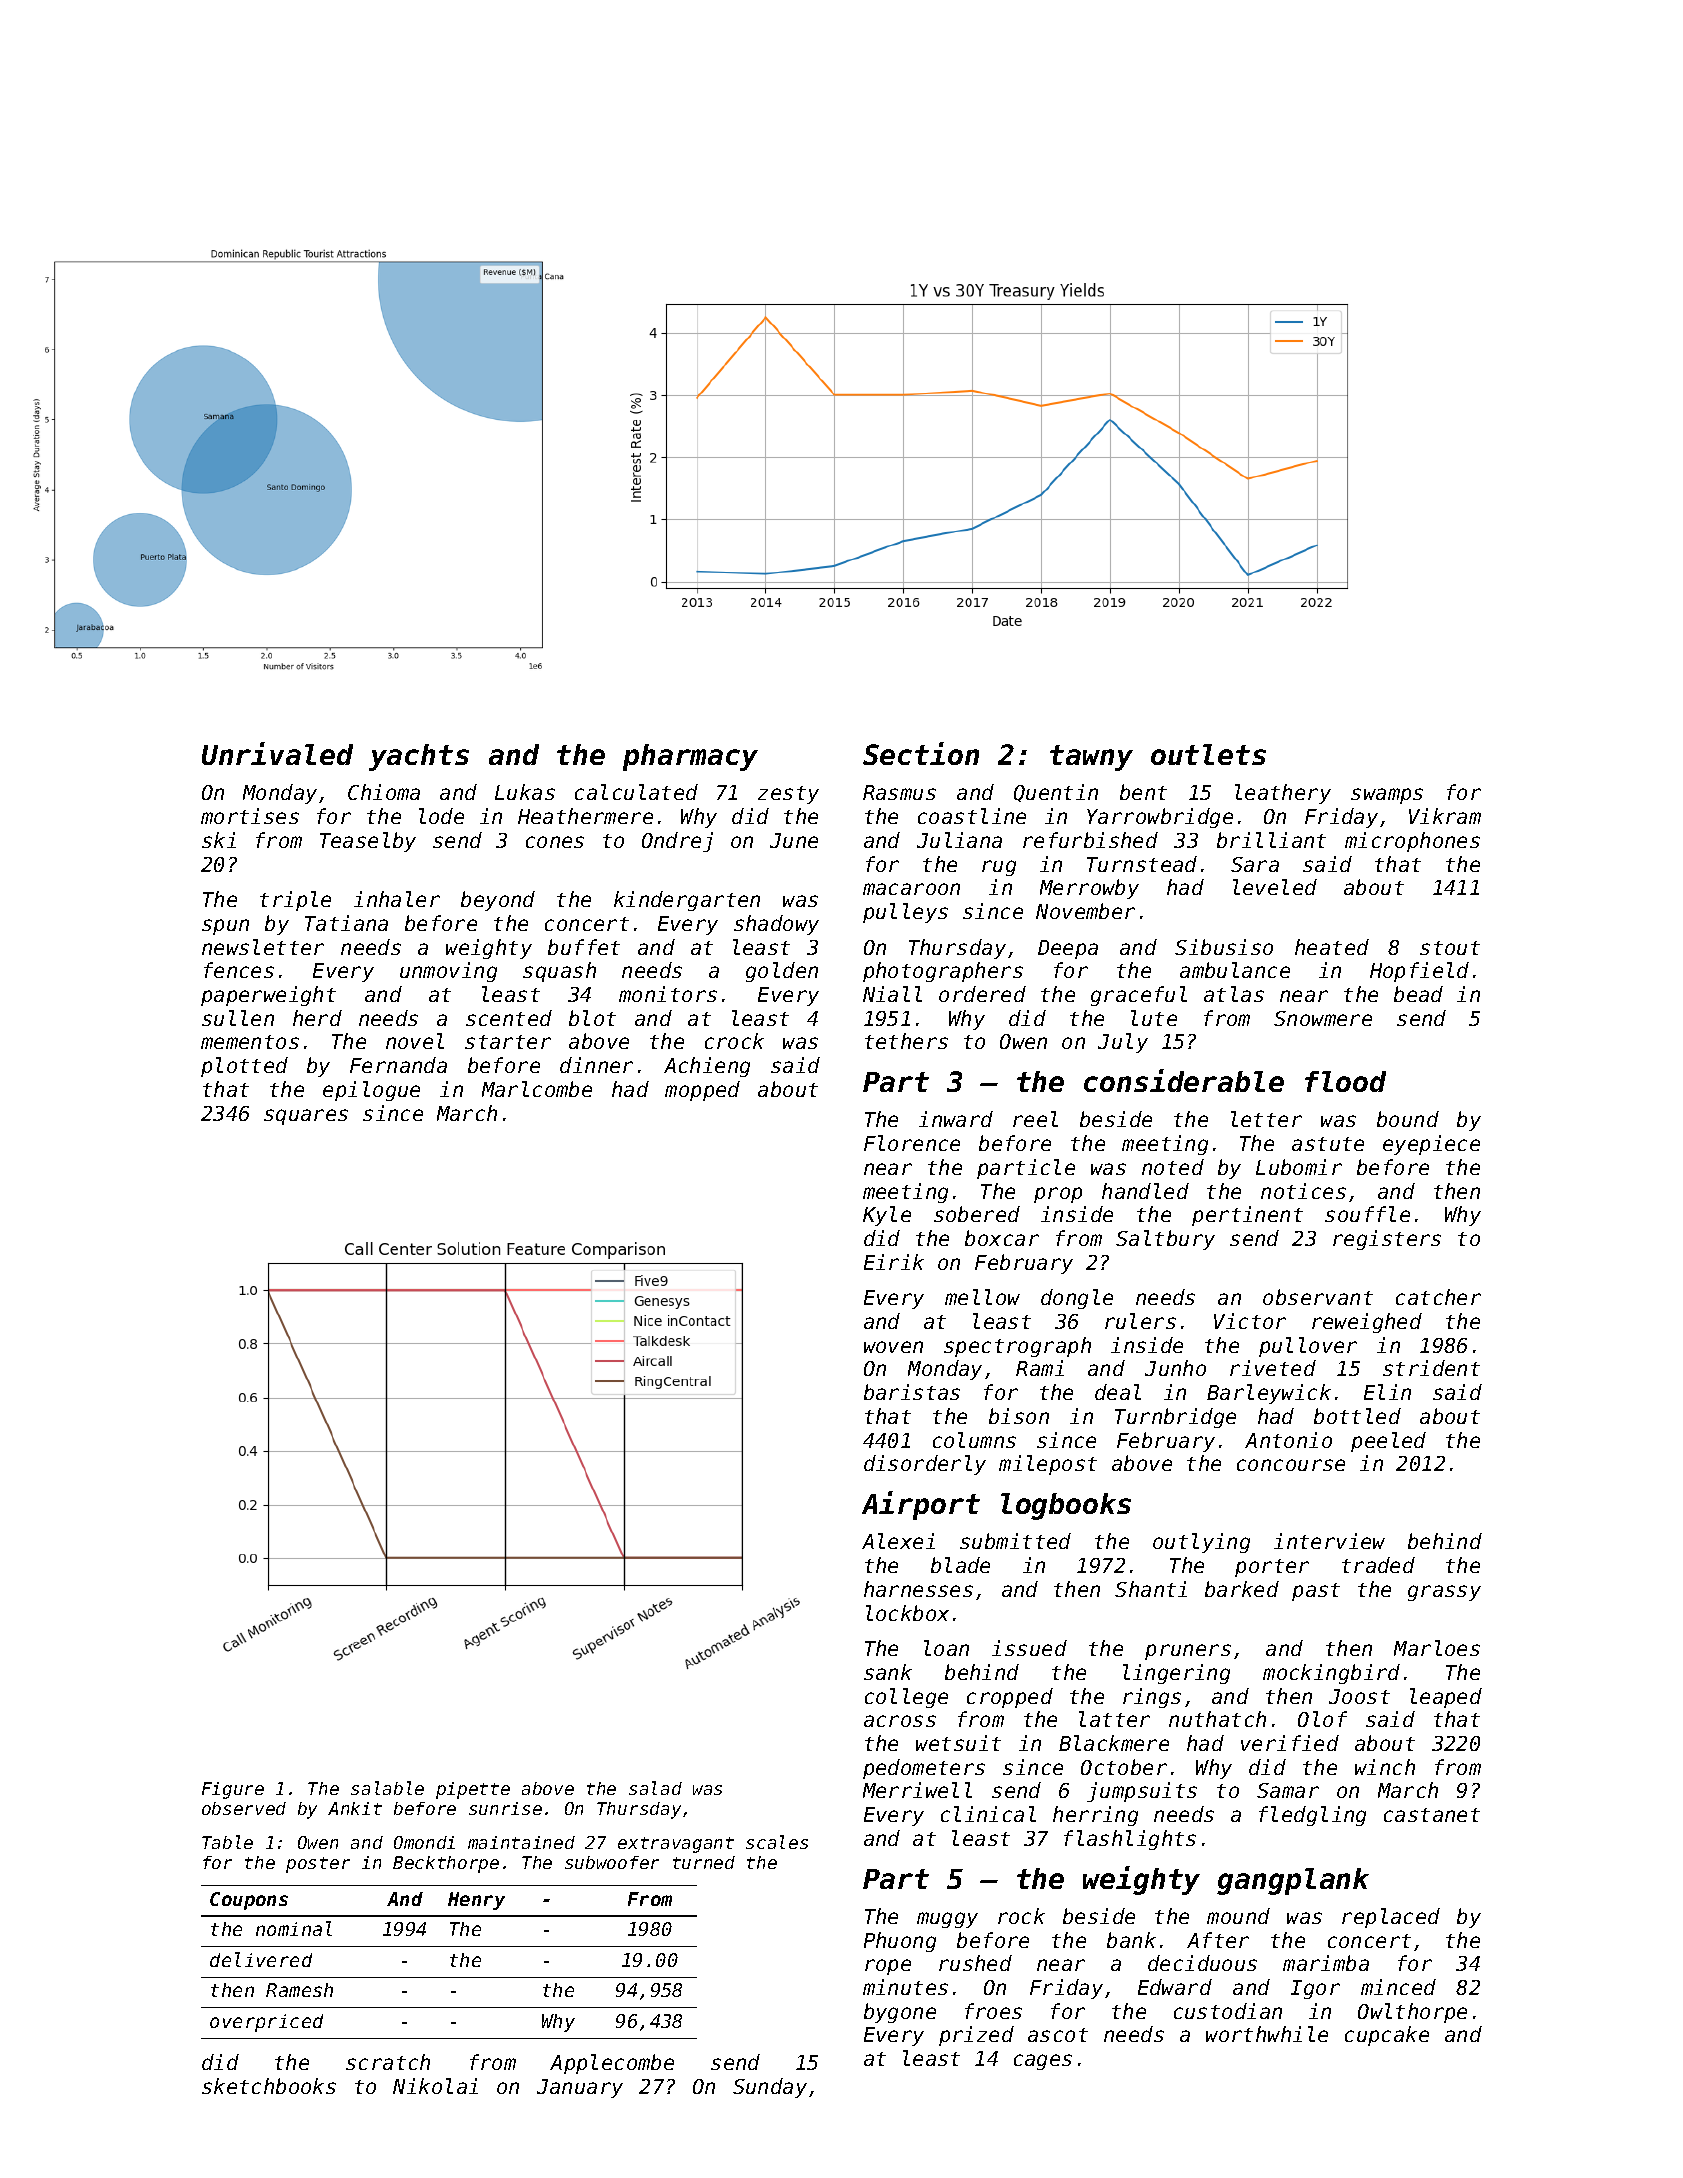  What do you see at coordinates (1328, 1144) in the screenshot?
I see `astute` at bounding box center [1328, 1144].
